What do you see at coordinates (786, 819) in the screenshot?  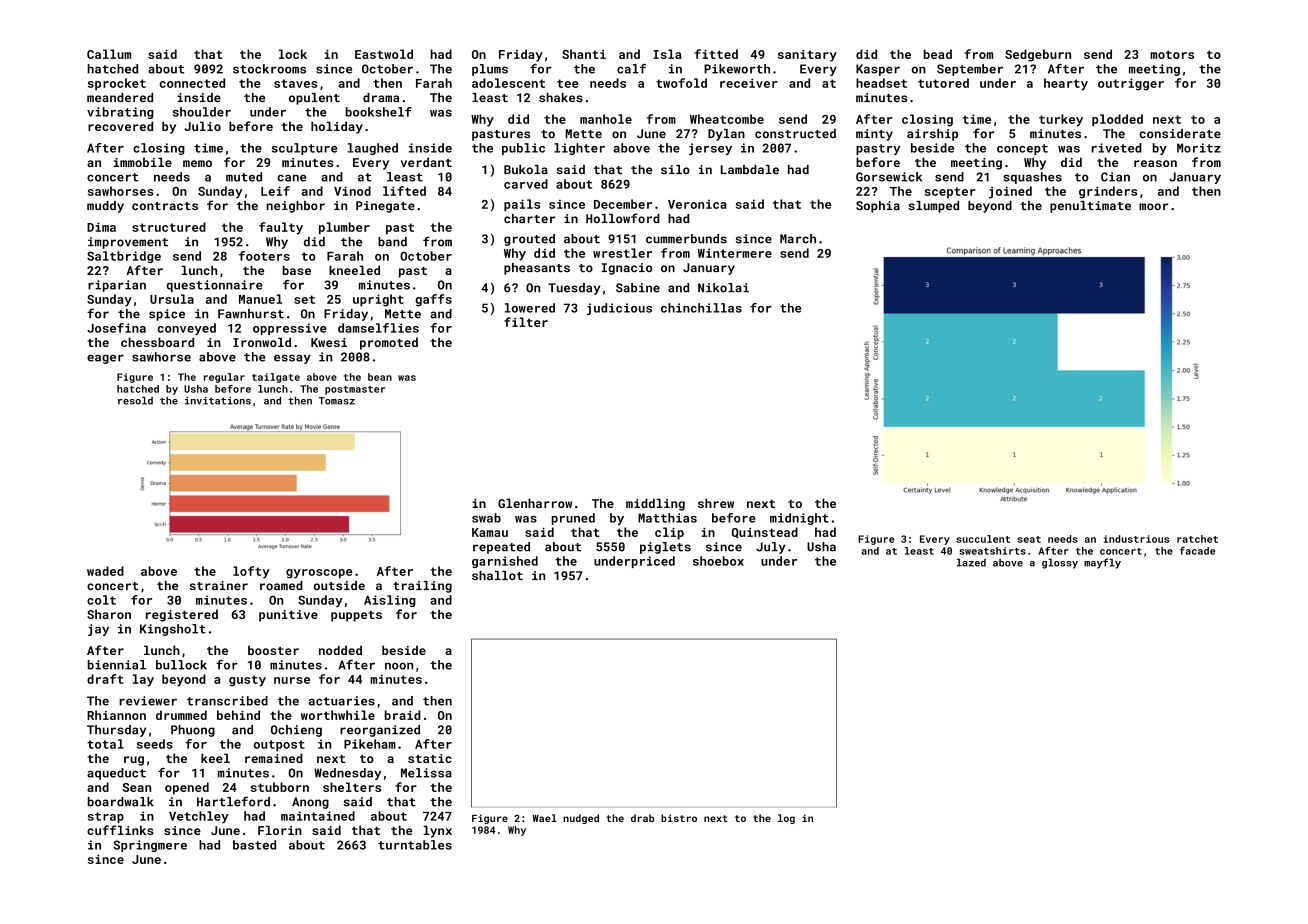 I see `log` at bounding box center [786, 819].
